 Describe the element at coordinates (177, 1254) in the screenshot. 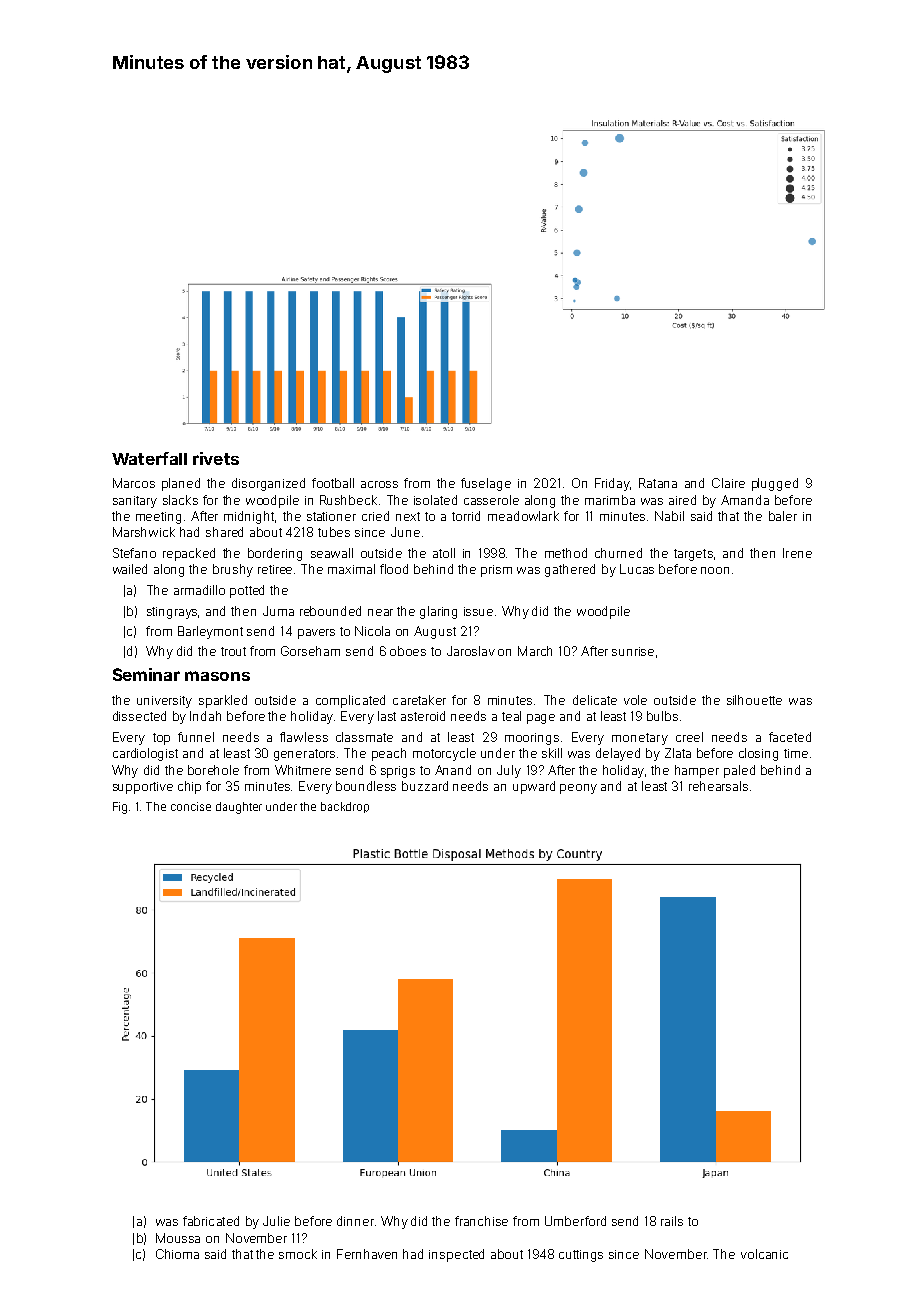

I see `Chioma` at that location.
